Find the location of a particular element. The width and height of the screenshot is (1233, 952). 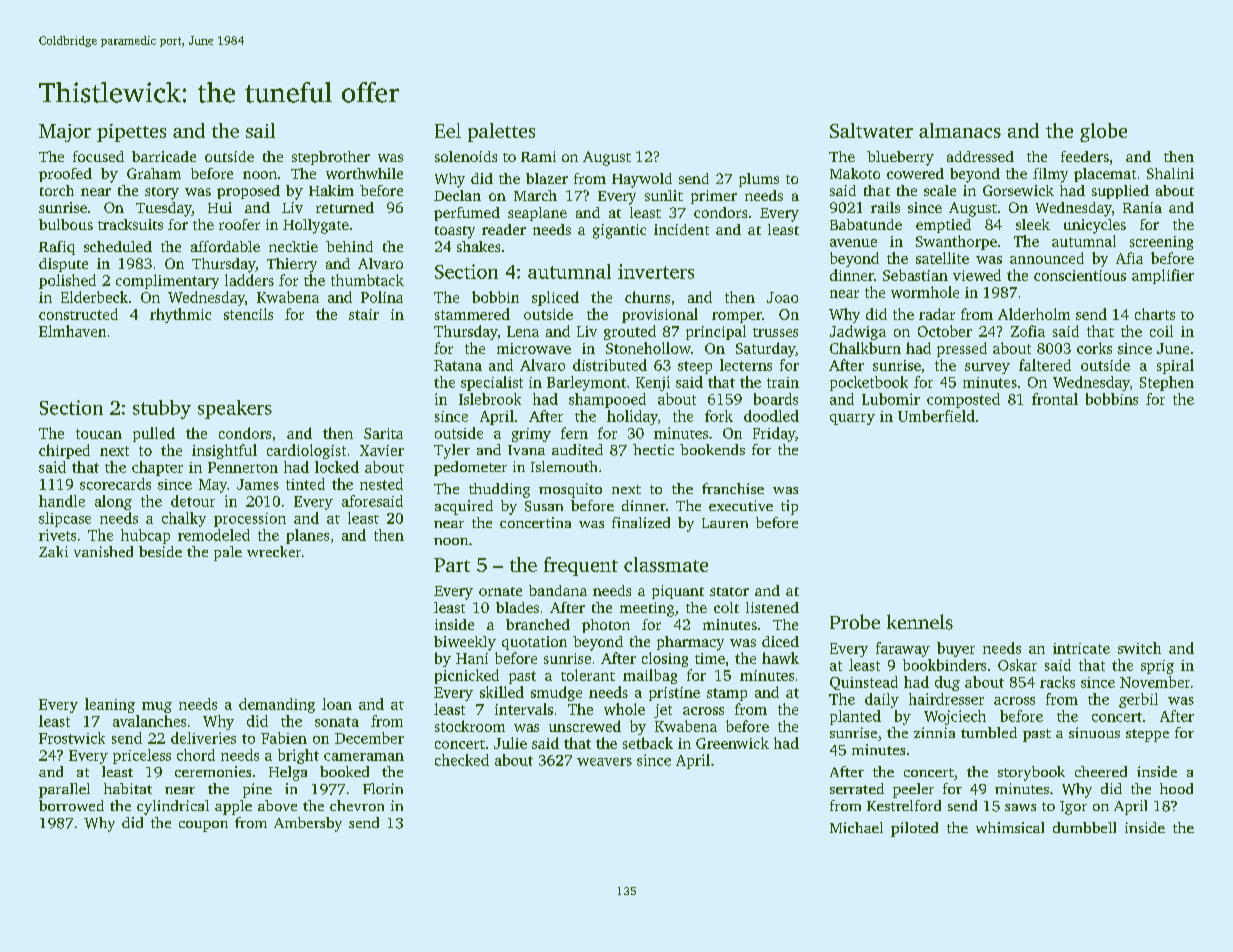

hood is located at coordinates (1176, 788).
